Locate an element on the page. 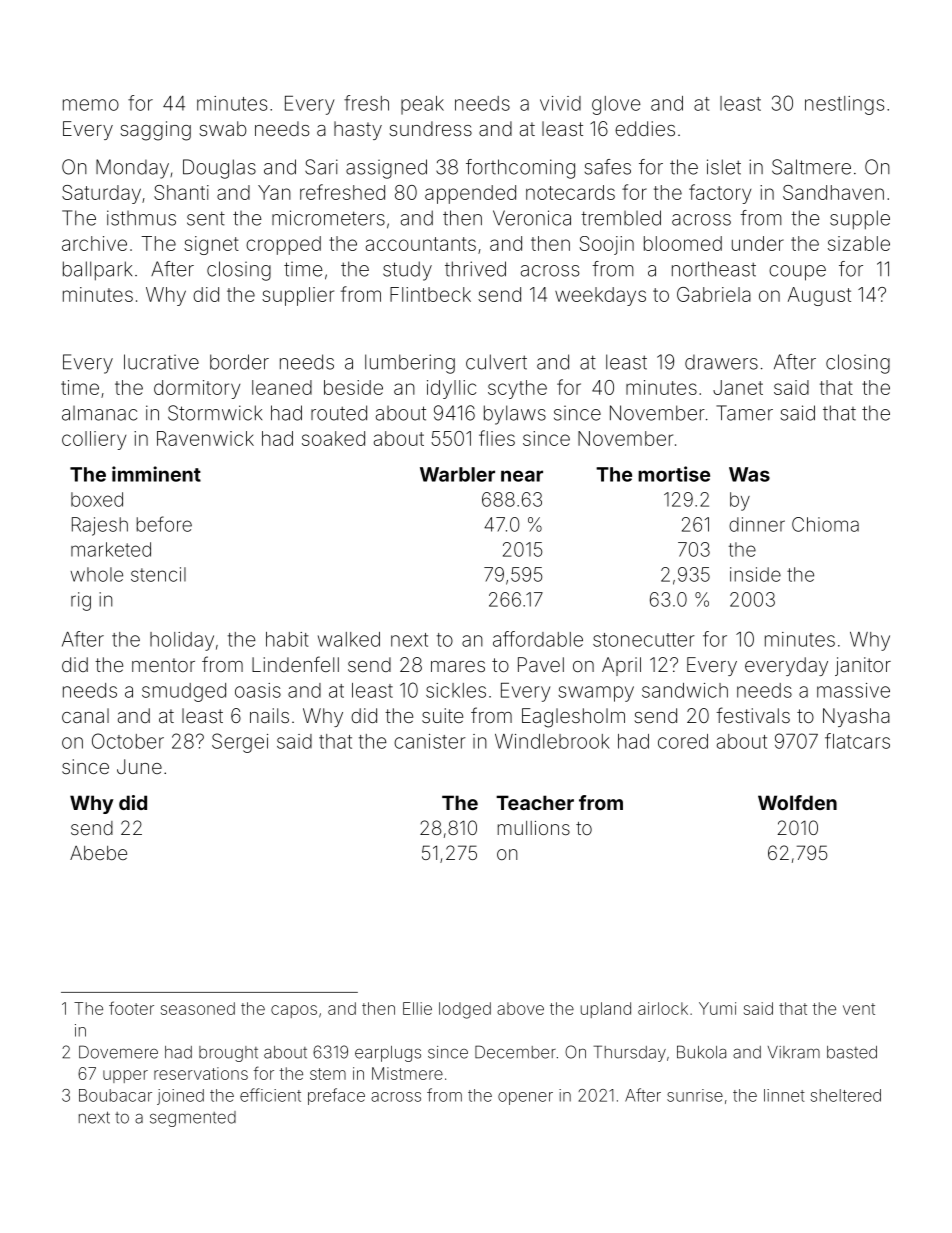  Wolfden is located at coordinates (797, 802).
